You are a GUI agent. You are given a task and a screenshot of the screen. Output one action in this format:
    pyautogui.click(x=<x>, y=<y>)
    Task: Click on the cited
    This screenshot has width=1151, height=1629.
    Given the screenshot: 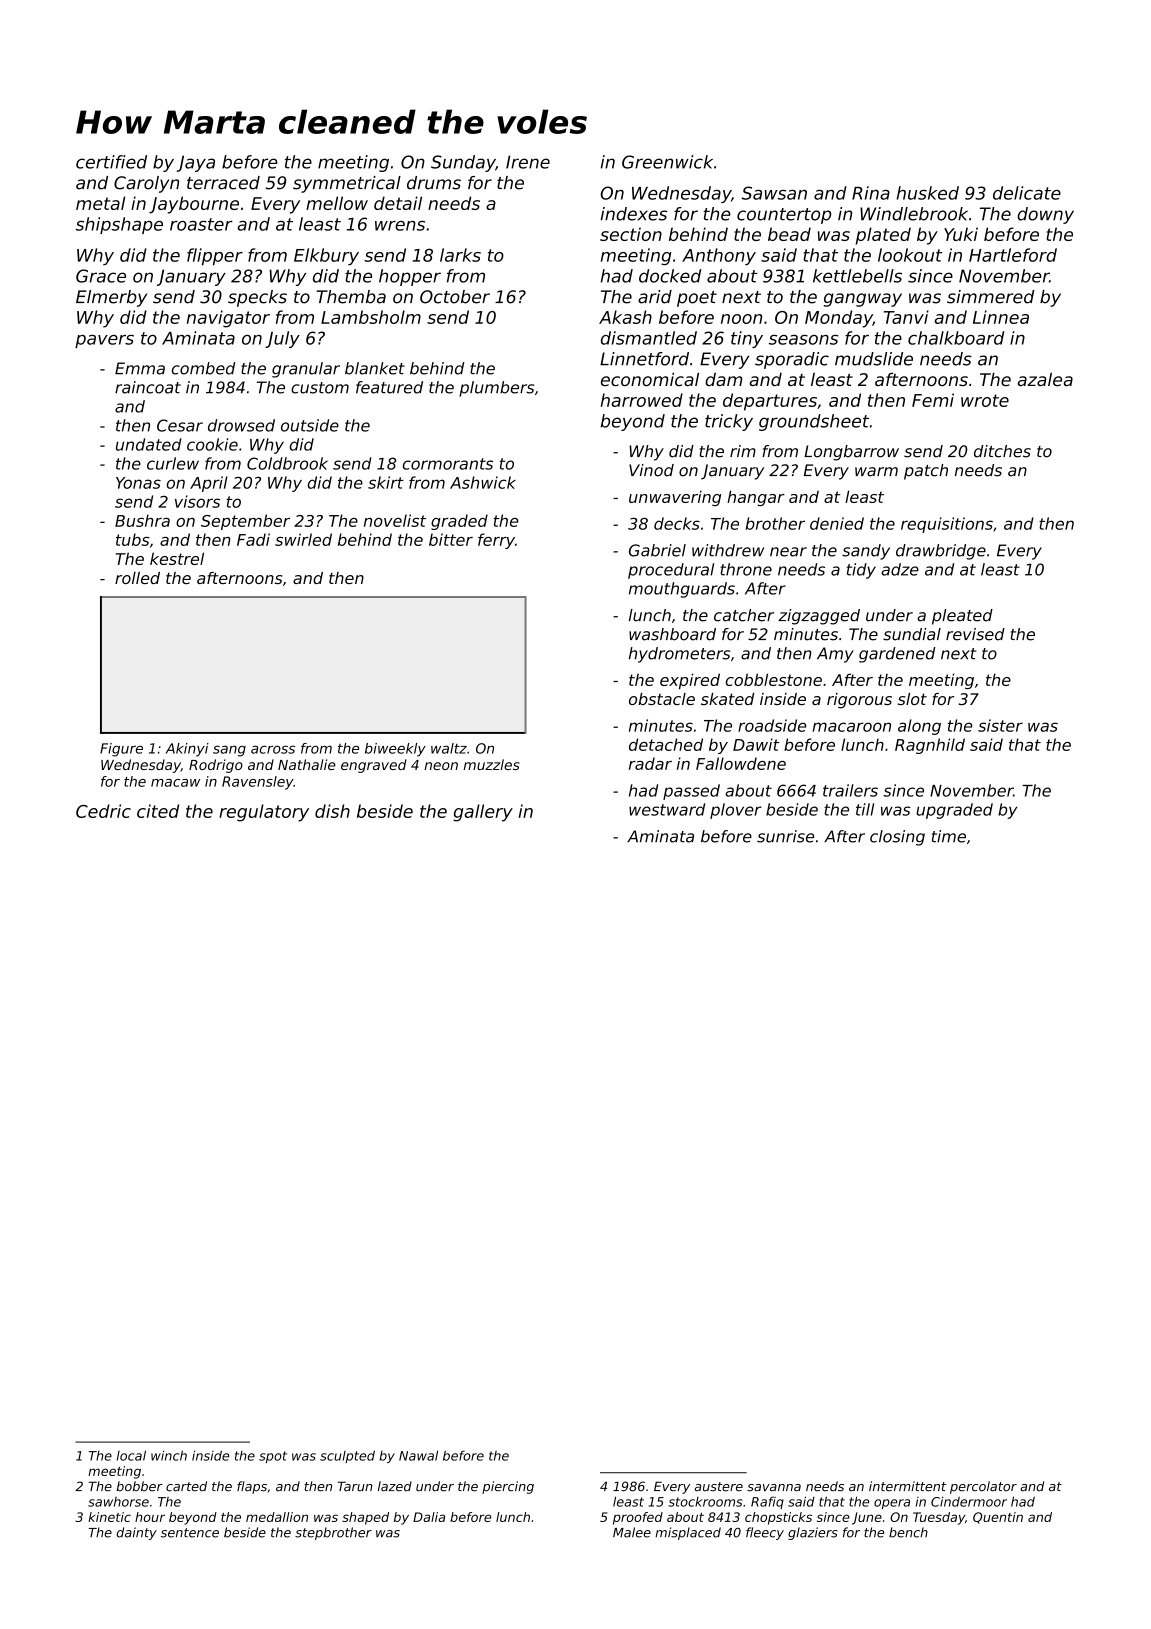 What is the action you would take?
    pyautogui.click(x=158, y=811)
